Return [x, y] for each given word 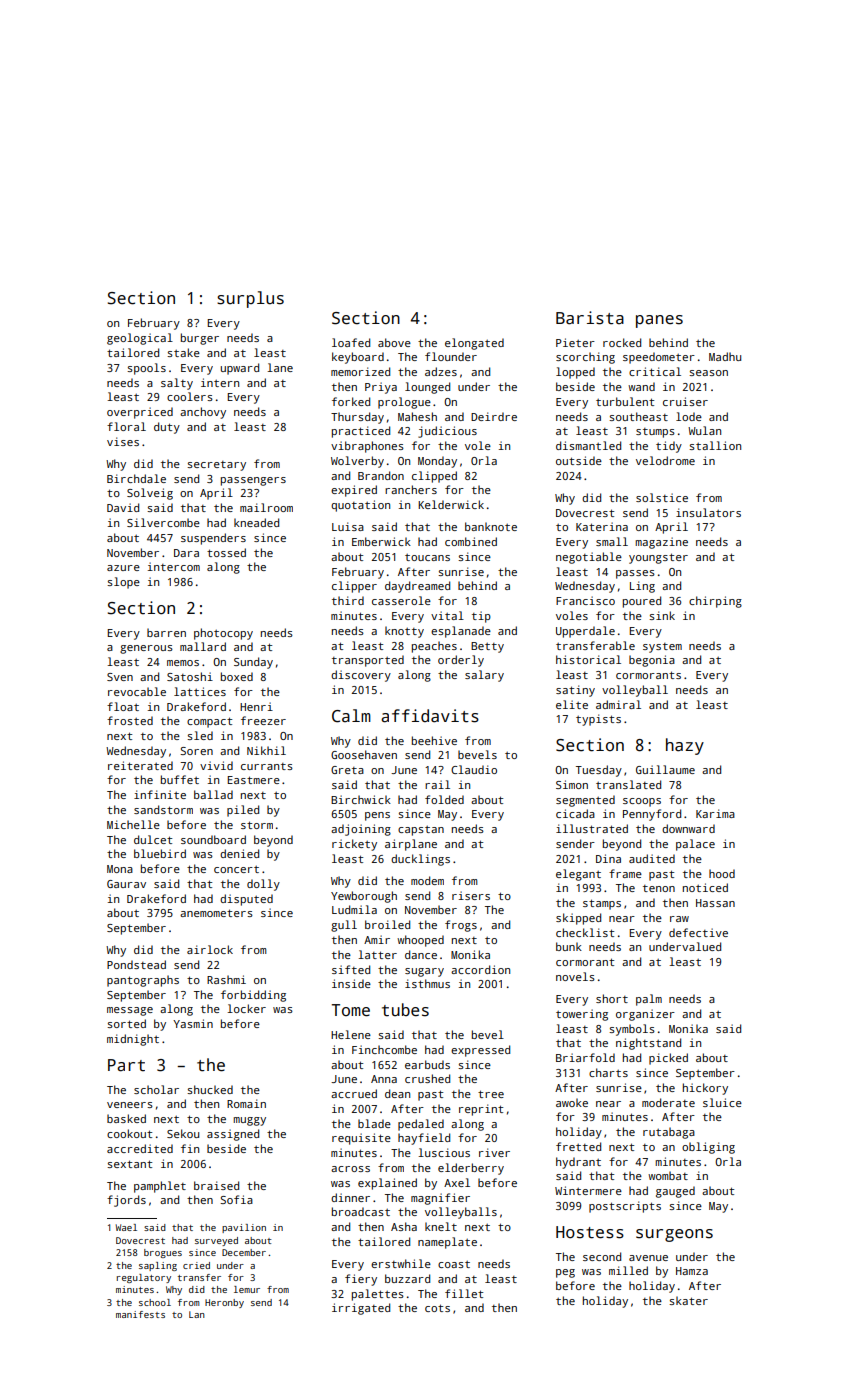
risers [471, 895]
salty [177, 384]
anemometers [216, 913]
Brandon [381, 475]
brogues [163, 1253]
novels [575, 976]
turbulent [625, 401]
